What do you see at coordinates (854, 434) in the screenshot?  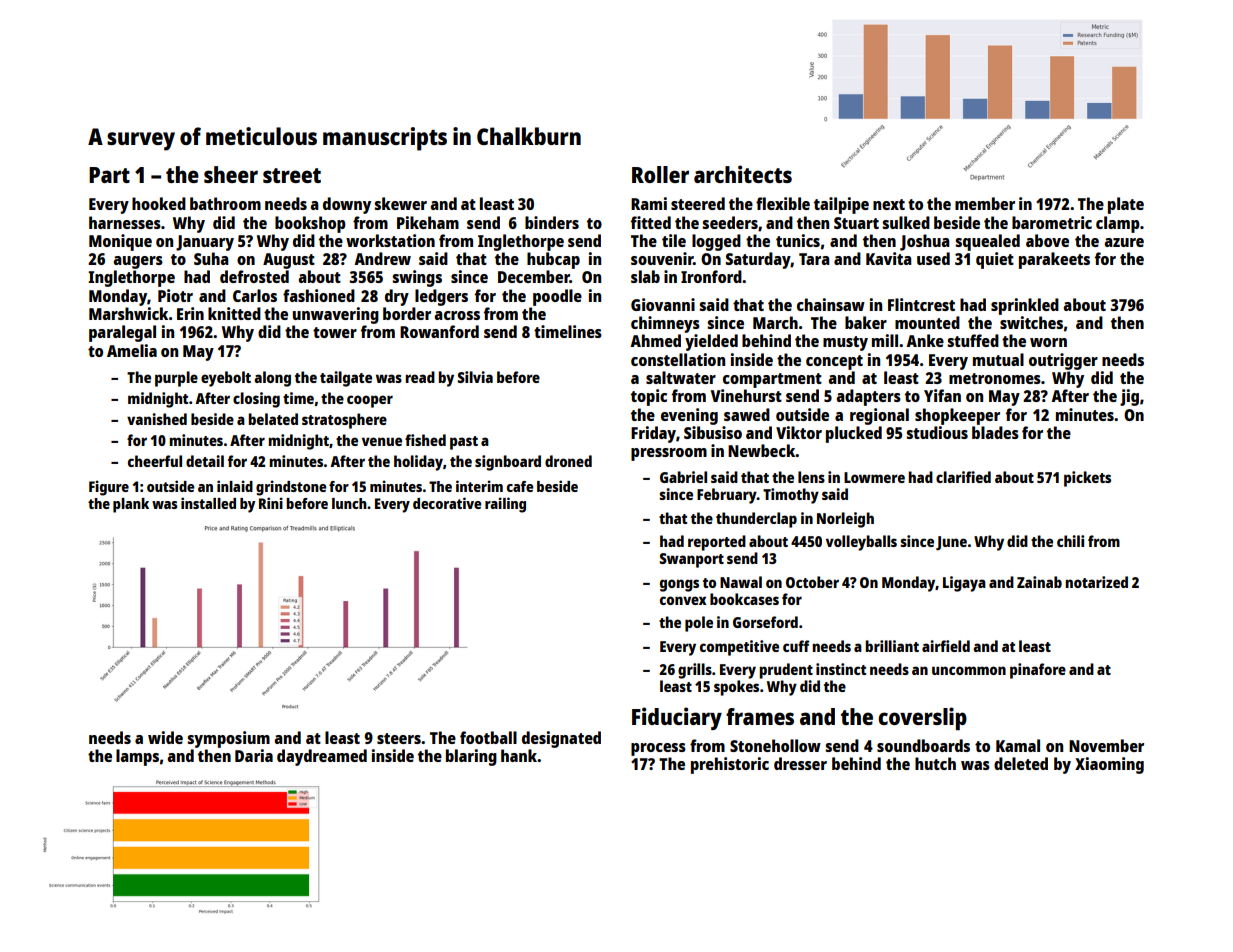 I see `plucked` at bounding box center [854, 434].
